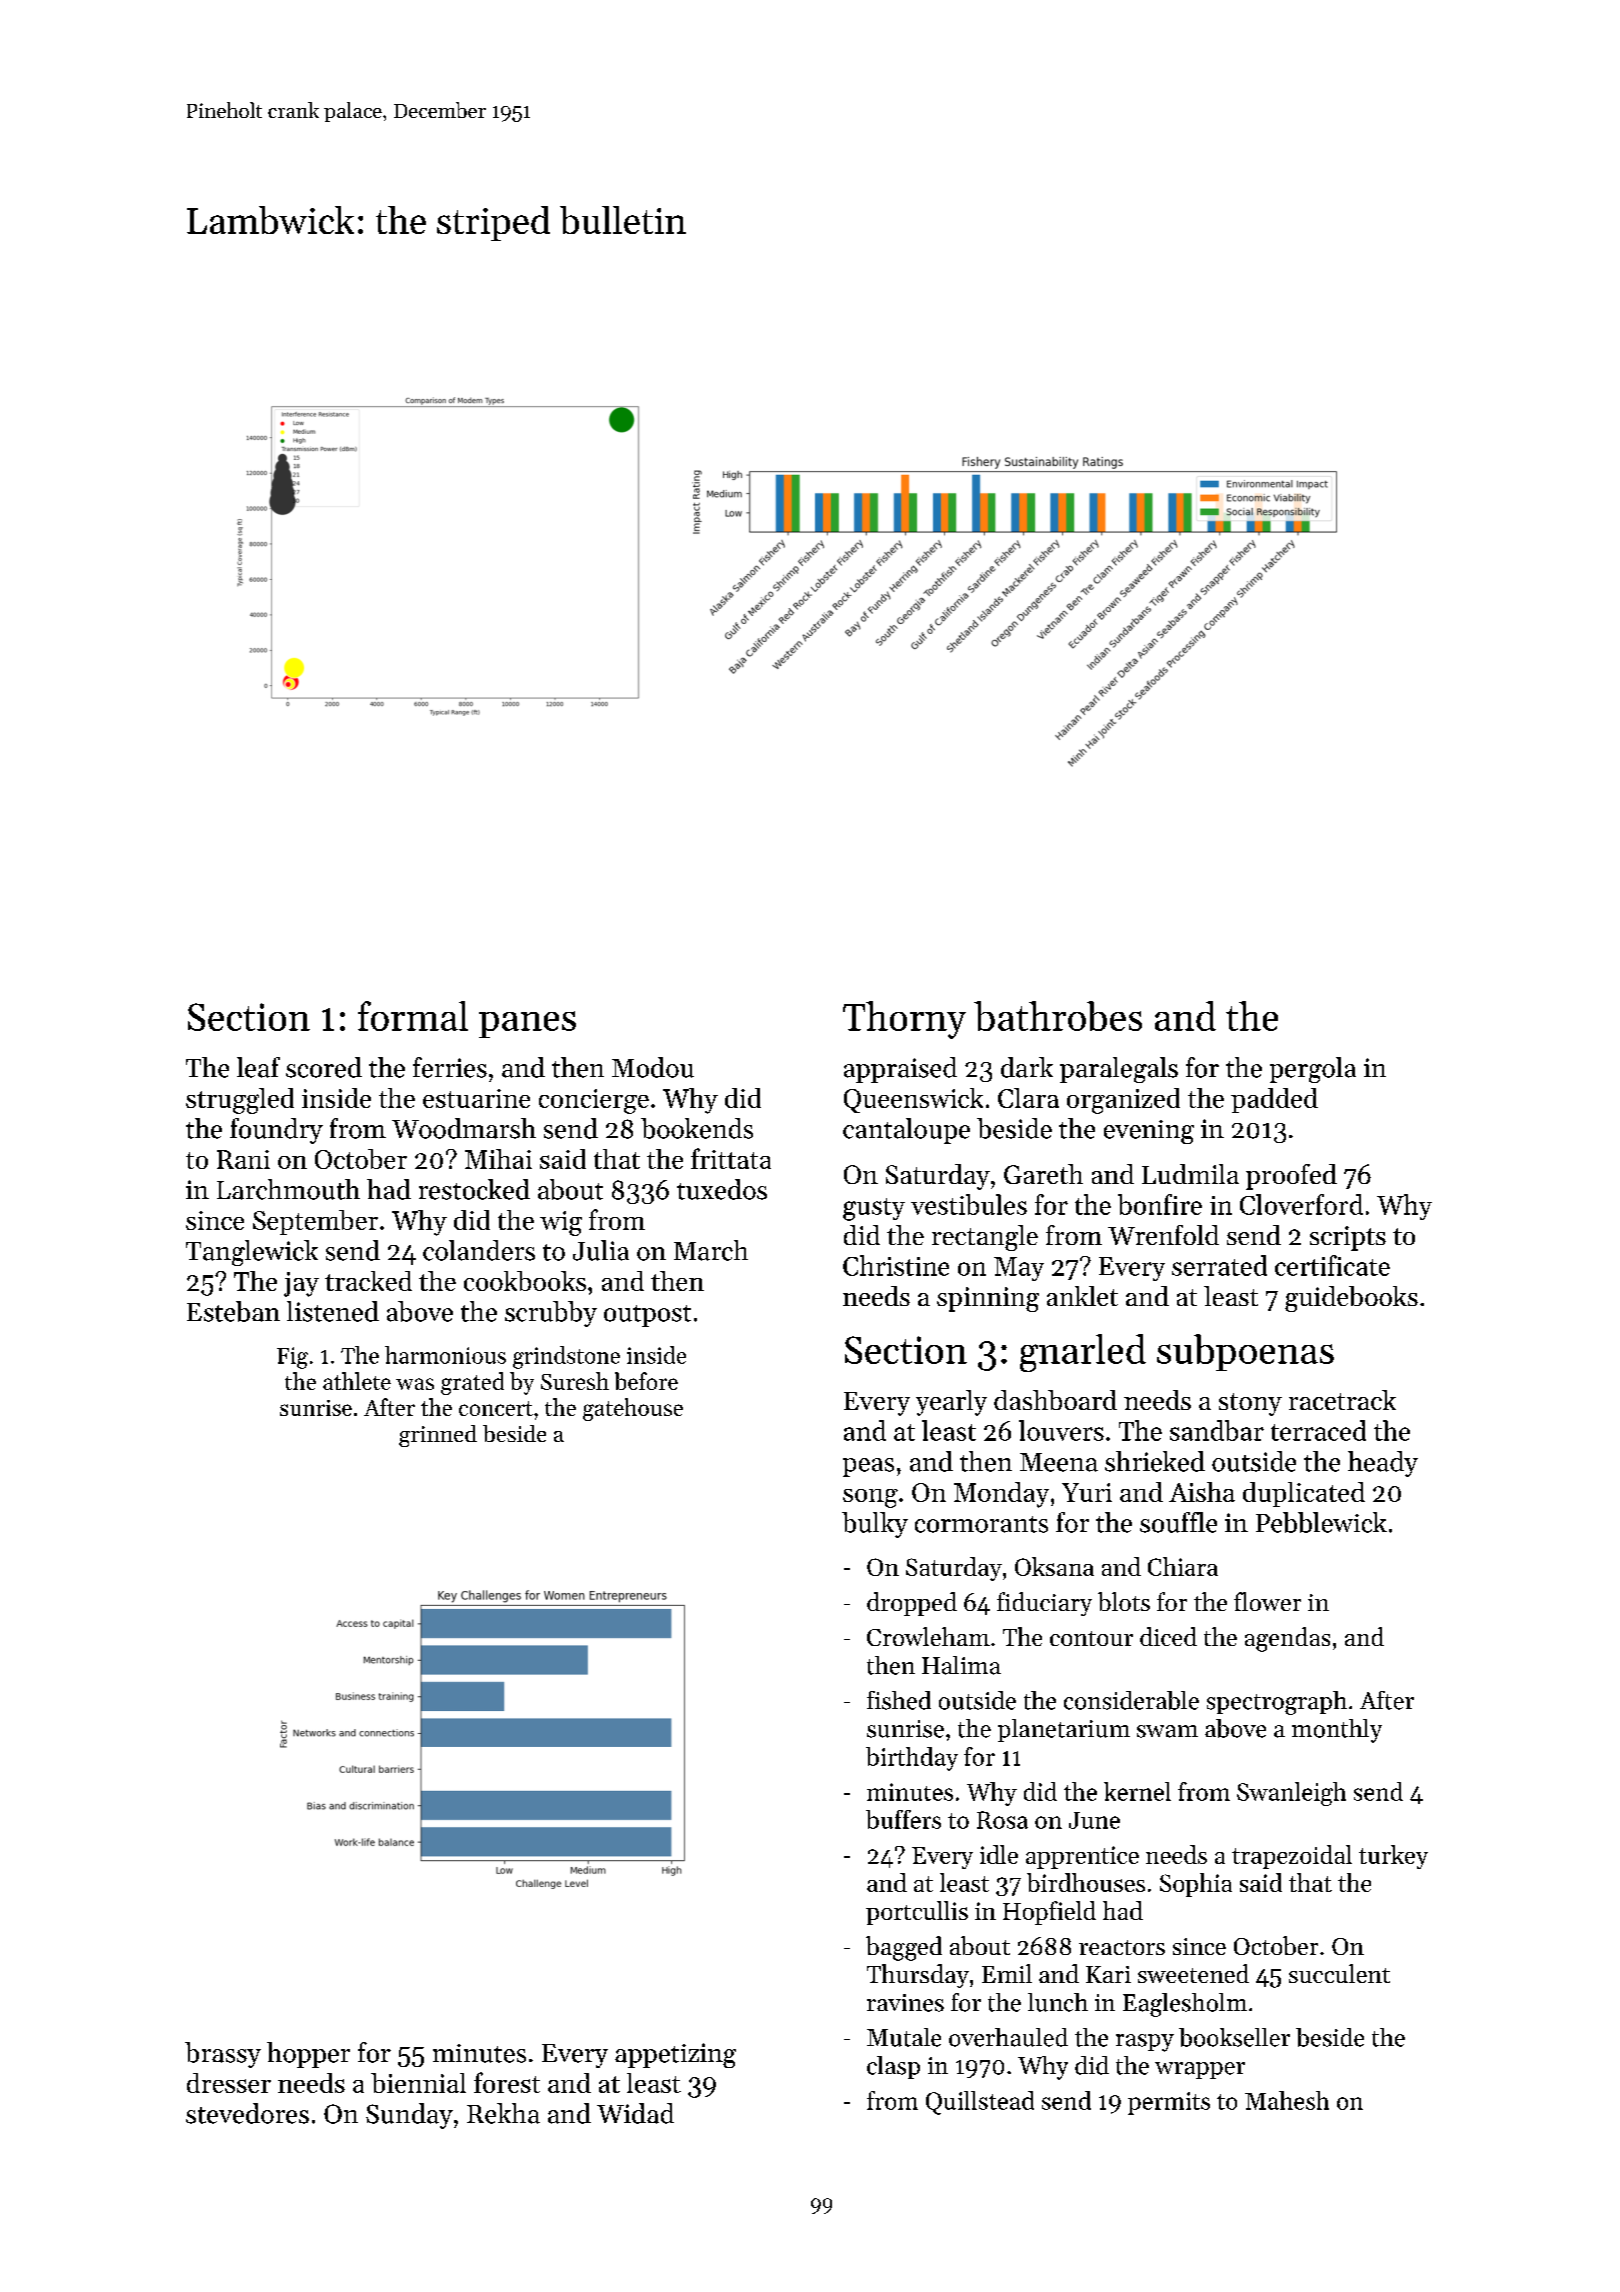 The image size is (1620, 2292). I want to click on Crowleham, so click(928, 1636).
